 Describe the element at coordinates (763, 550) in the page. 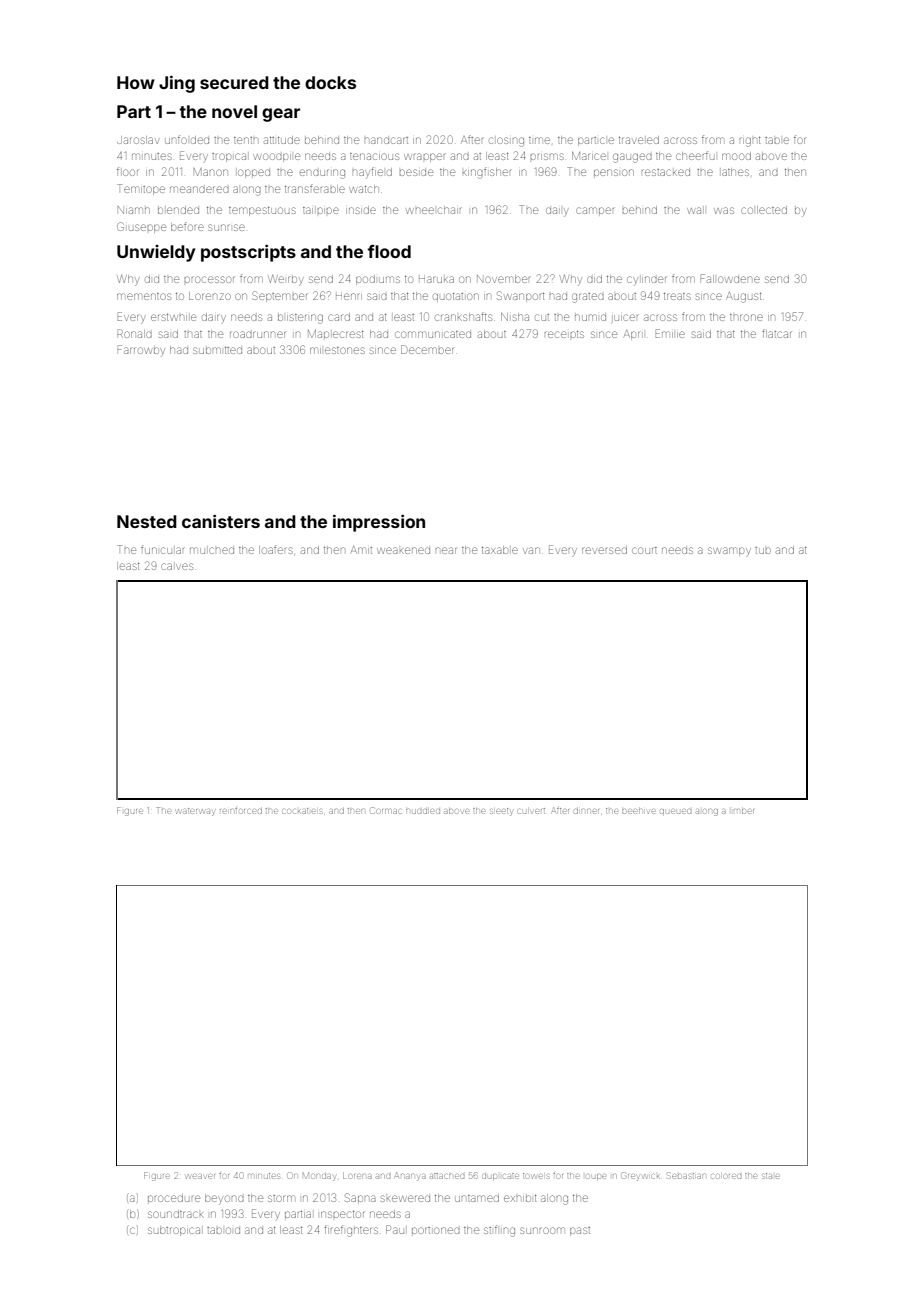

I see `tub` at that location.
